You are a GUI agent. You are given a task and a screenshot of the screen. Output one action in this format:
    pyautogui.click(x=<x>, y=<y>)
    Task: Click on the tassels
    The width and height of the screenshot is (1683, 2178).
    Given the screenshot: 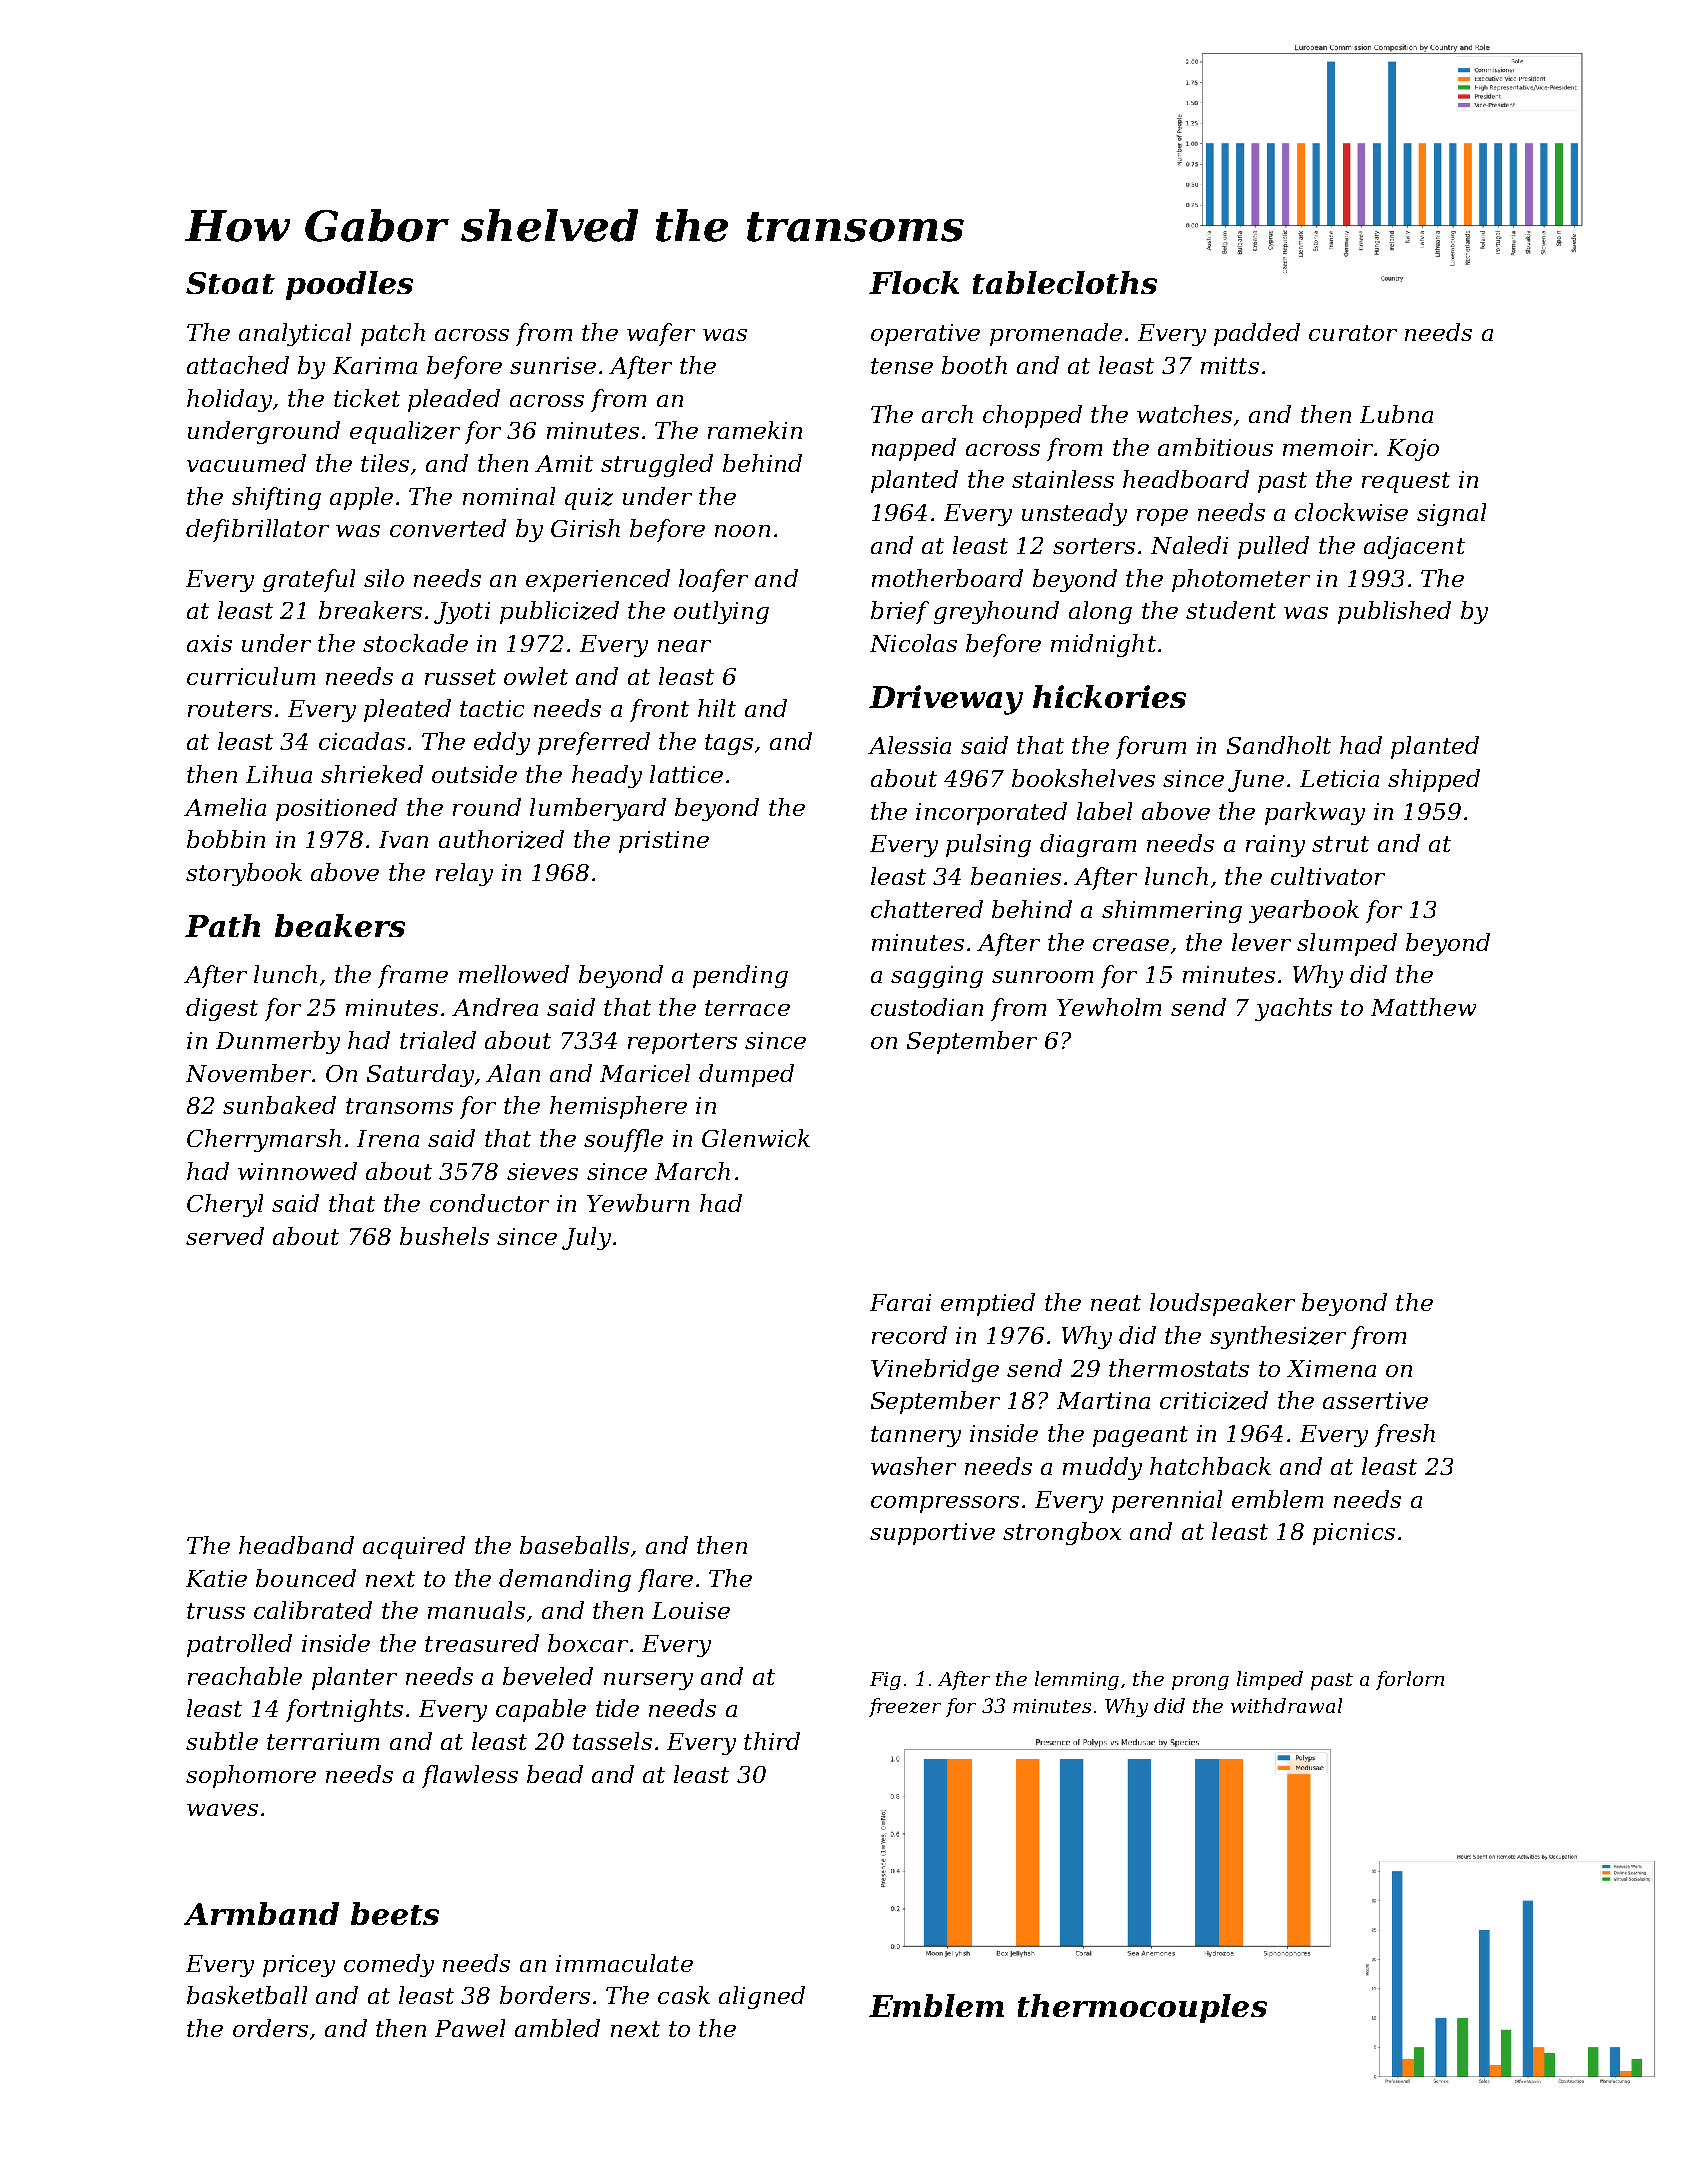 What is the action you would take?
    pyautogui.click(x=612, y=1741)
